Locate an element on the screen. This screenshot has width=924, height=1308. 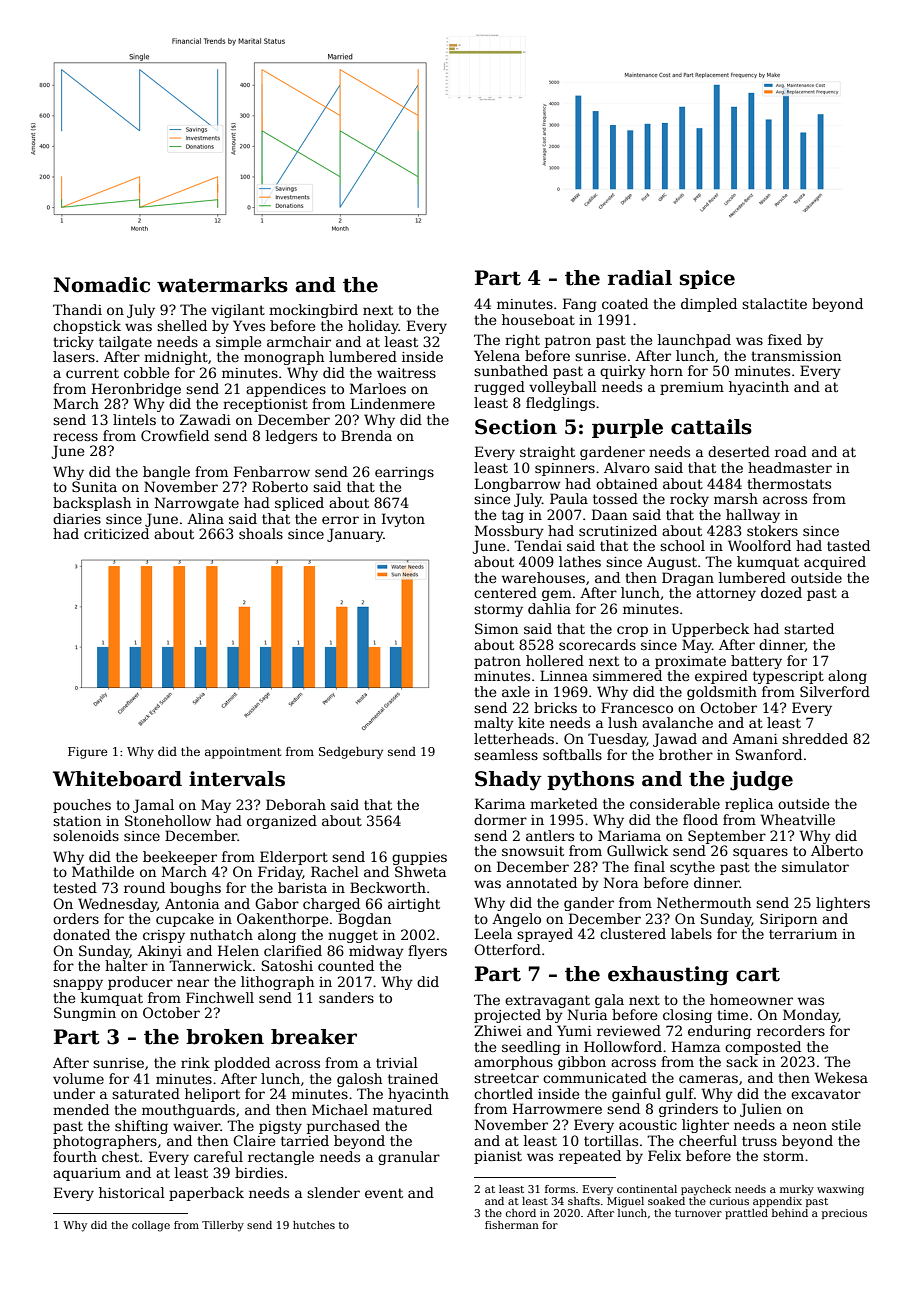
gardener is located at coordinates (612, 453).
